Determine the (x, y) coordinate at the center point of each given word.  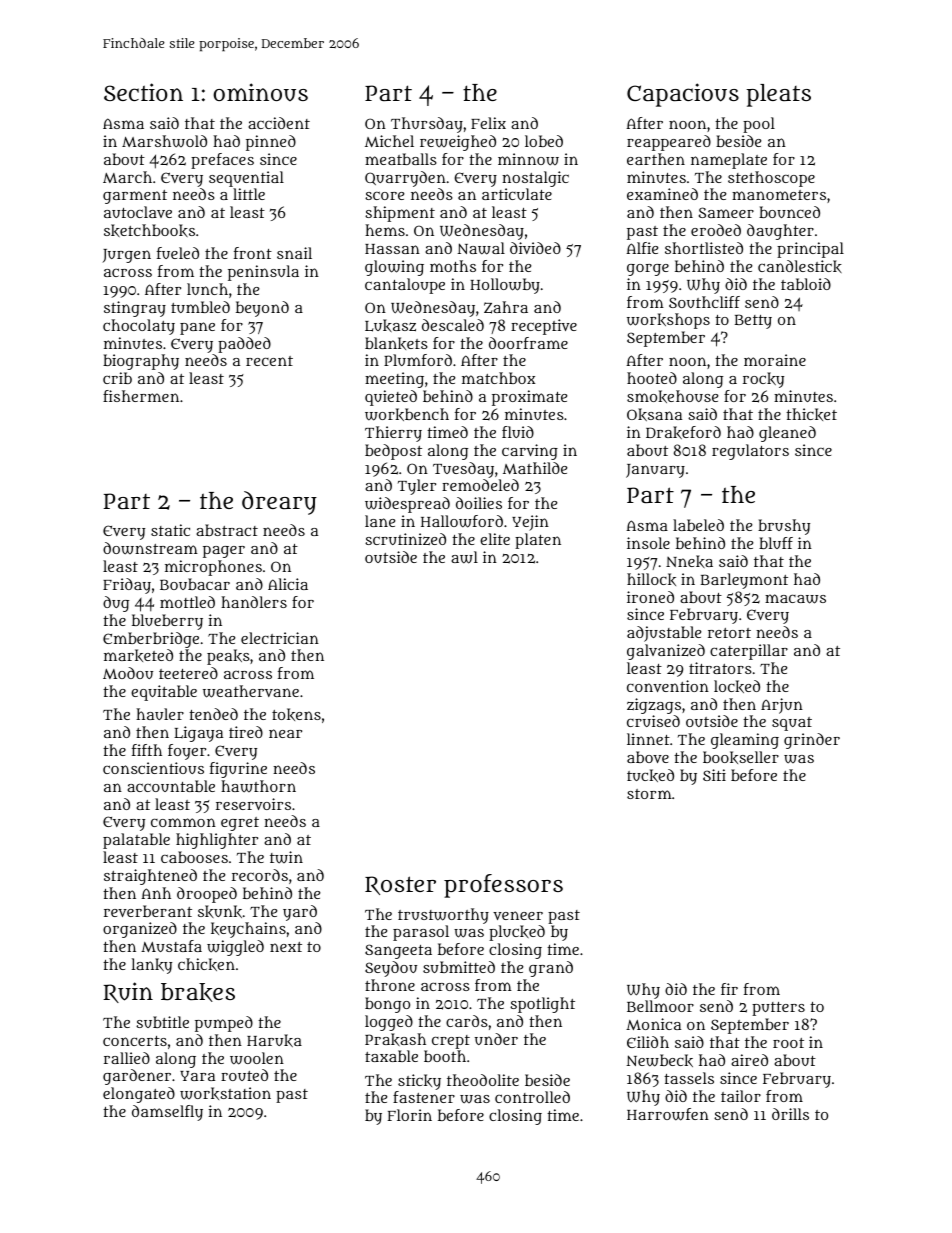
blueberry (167, 622)
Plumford (418, 360)
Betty (753, 321)
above (648, 757)
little (249, 194)
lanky (152, 966)
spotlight (542, 1005)
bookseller (741, 757)
